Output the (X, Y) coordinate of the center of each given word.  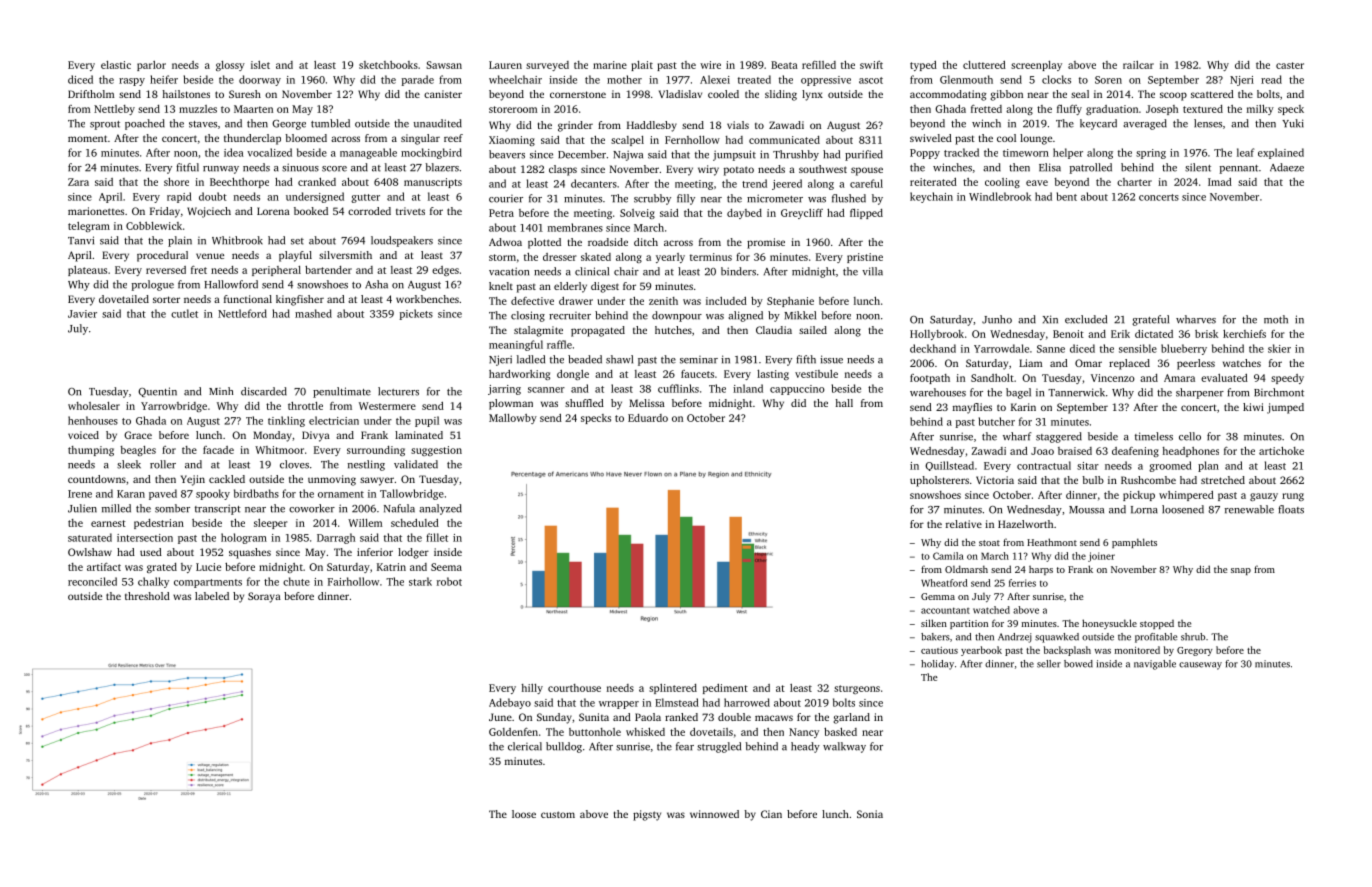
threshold (147, 596)
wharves (1196, 319)
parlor (151, 66)
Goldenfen (513, 732)
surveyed (547, 66)
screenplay (1036, 66)
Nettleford (242, 313)
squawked (1057, 638)
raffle (559, 344)
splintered (673, 689)
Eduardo (648, 418)
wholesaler (94, 406)
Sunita (594, 717)
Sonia (870, 814)
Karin (1023, 407)
